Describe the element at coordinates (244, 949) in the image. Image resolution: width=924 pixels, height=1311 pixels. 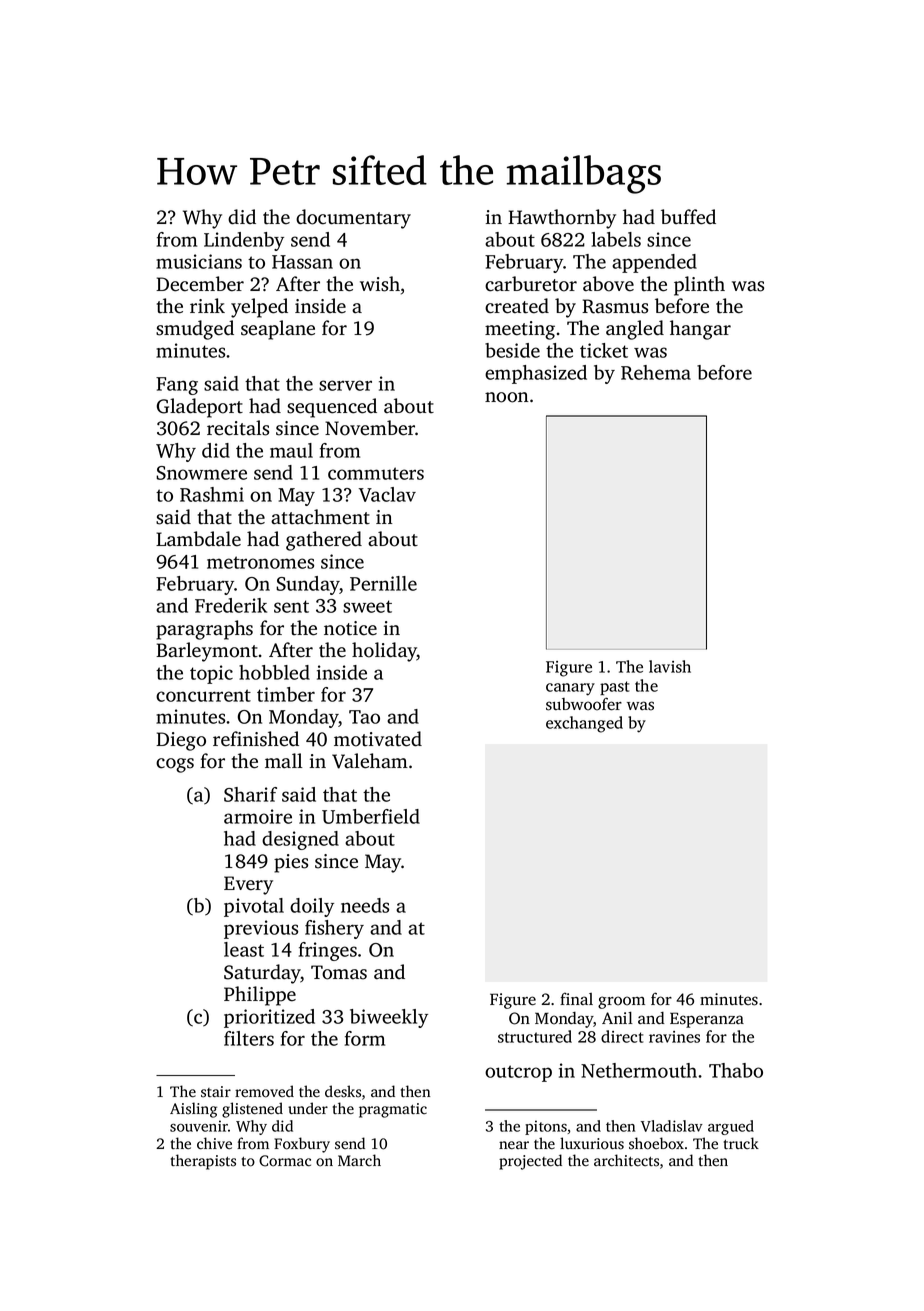
I see `least` at that location.
